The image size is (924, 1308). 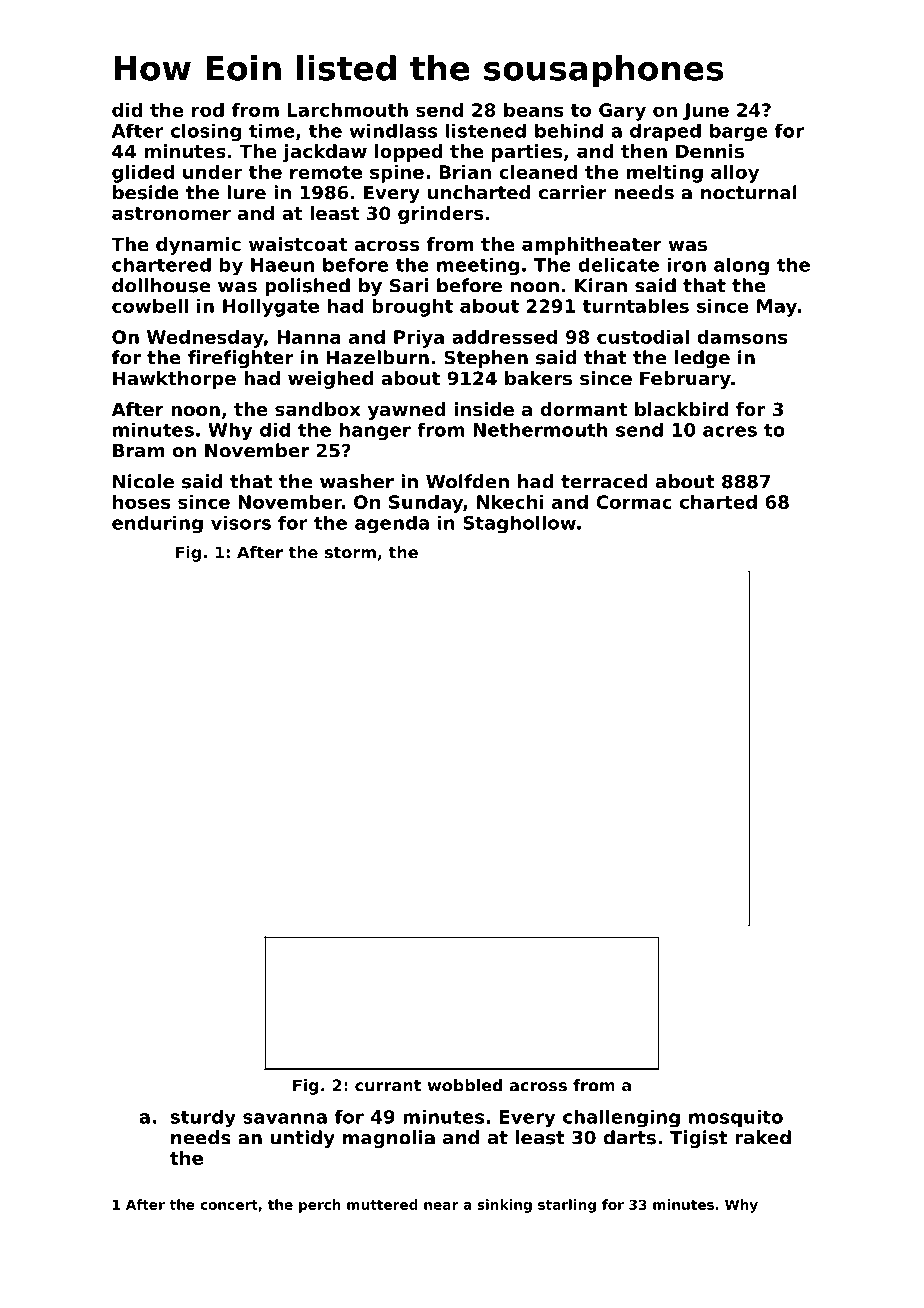 What do you see at coordinates (407, 411) in the screenshot?
I see `yawned` at bounding box center [407, 411].
